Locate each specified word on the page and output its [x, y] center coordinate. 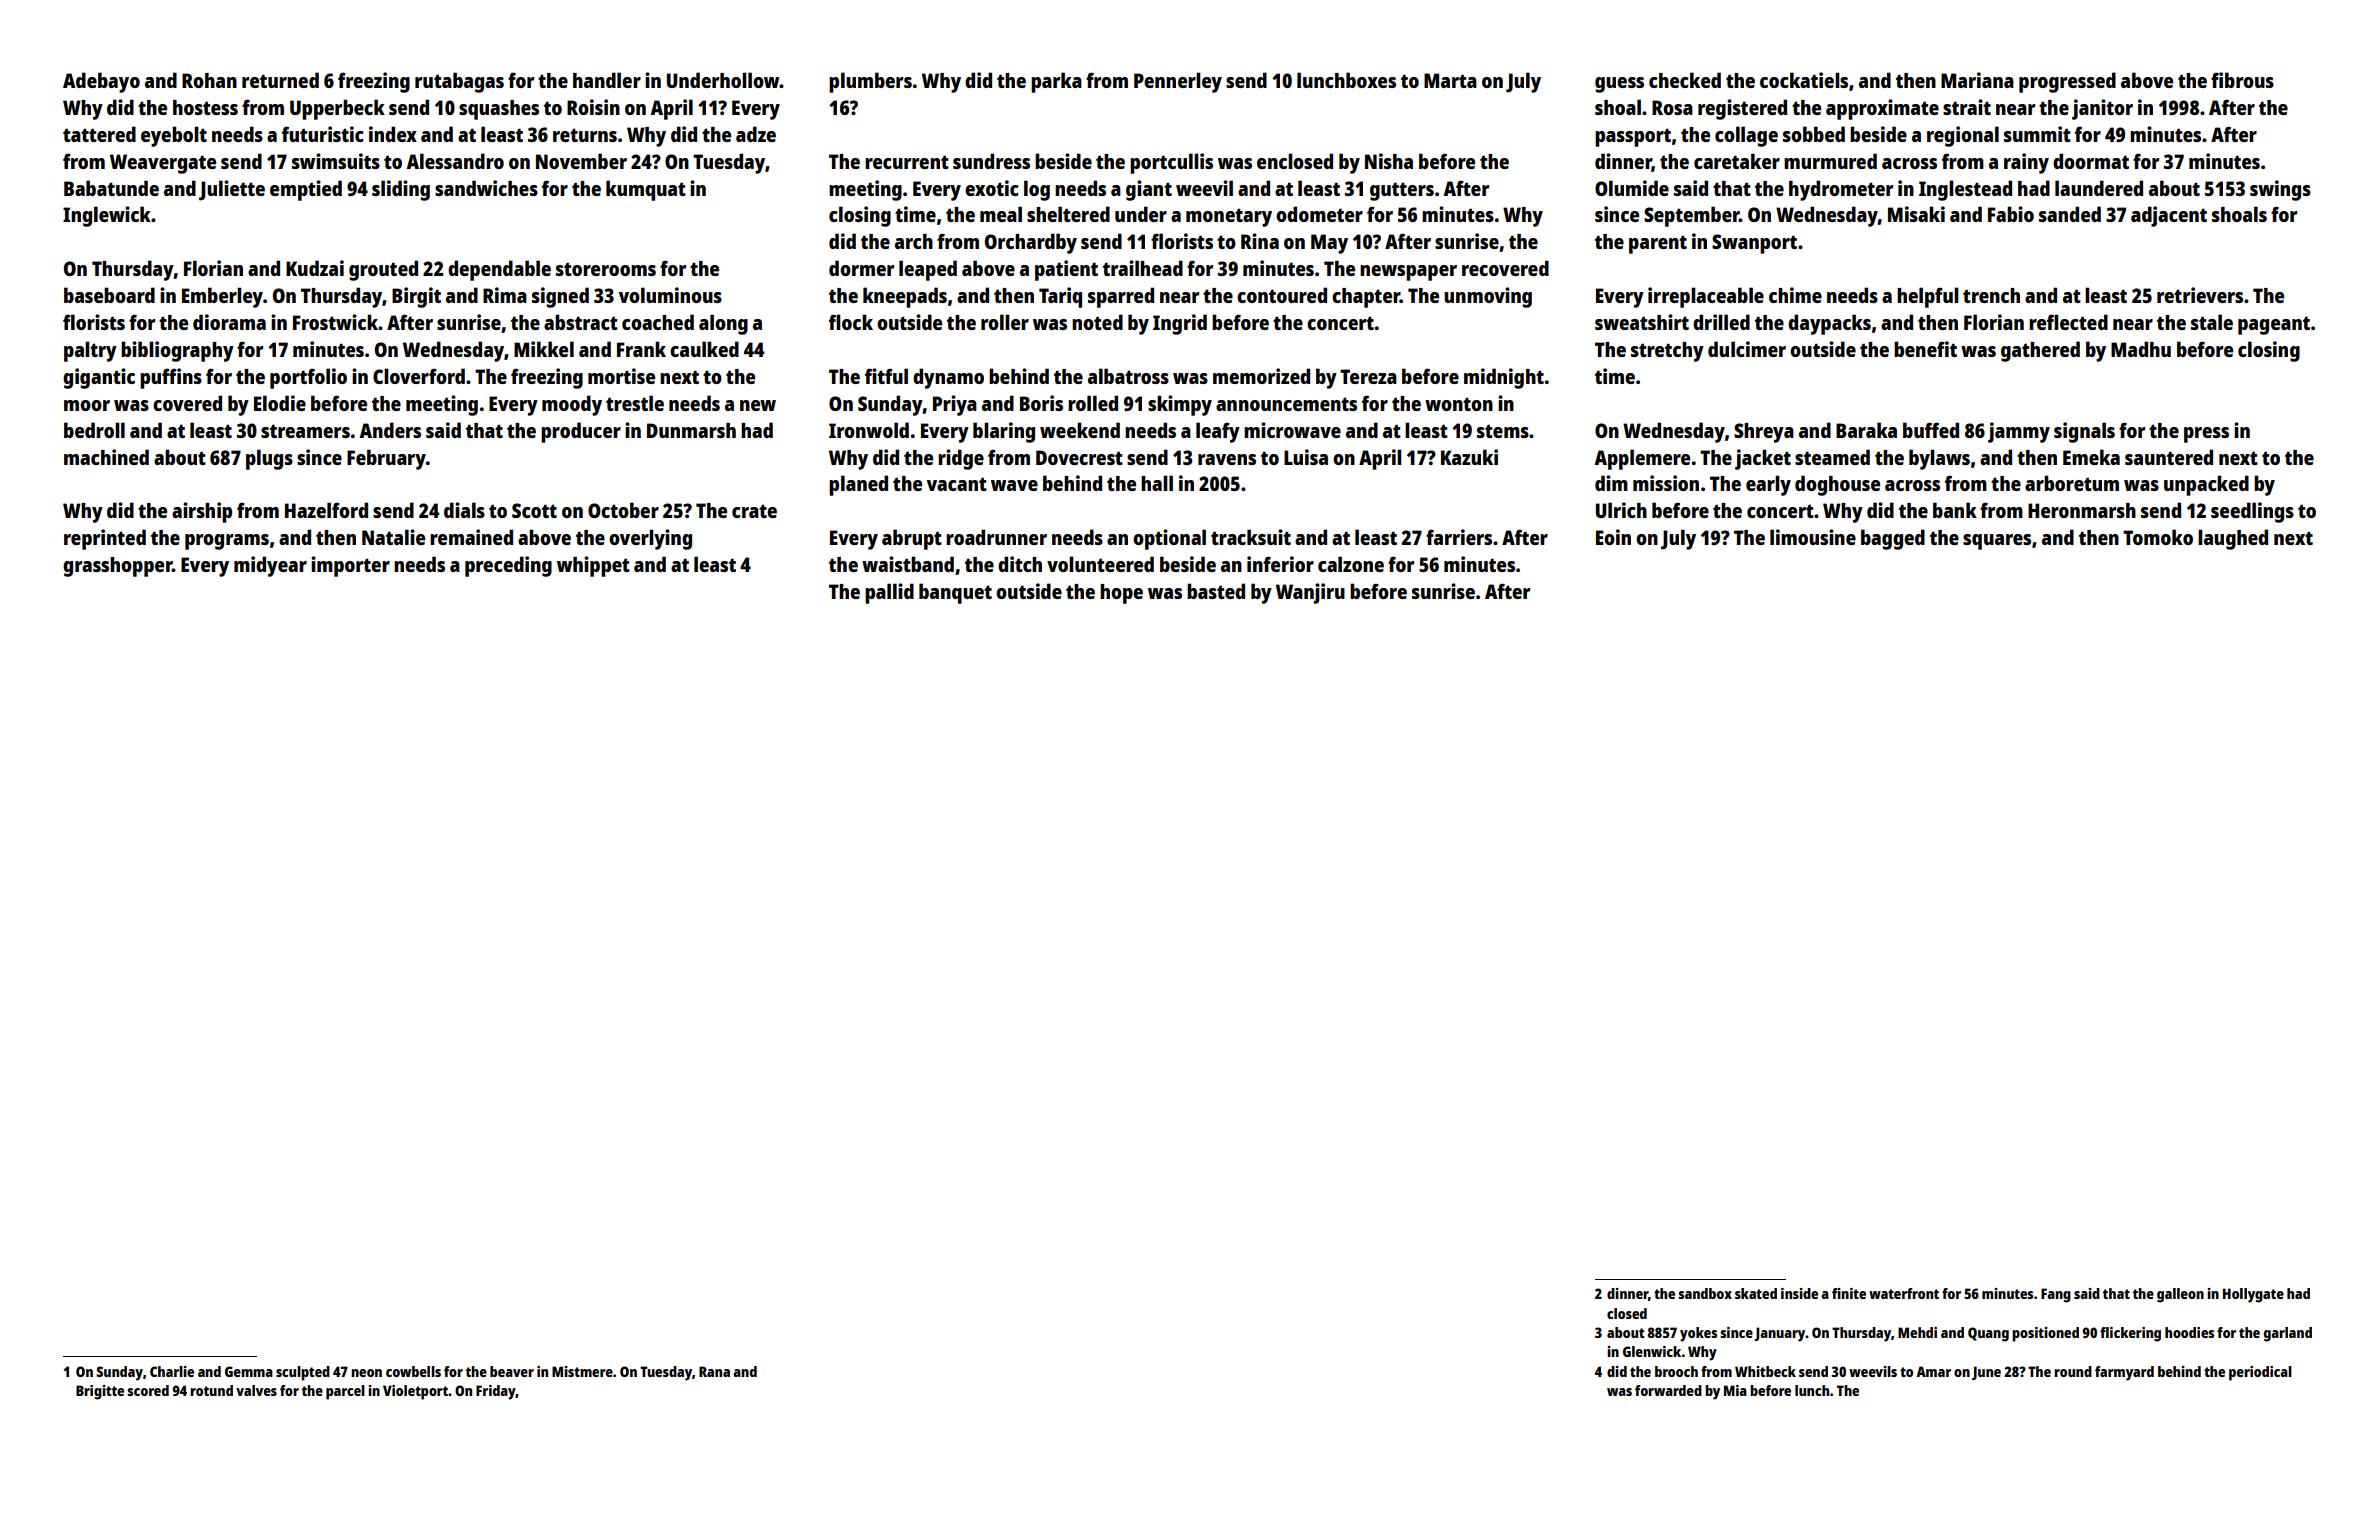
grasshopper [117, 567]
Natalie [393, 537]
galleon [2180, 1295]
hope [1121, 594]
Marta [1450, 80]
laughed [2233, 539]
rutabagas [459, 82]
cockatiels [1804, 80]
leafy [1218, 432]
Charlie [172, 1371]
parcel [345, 1392]
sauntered [2169, 457]
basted [1216, 591]
